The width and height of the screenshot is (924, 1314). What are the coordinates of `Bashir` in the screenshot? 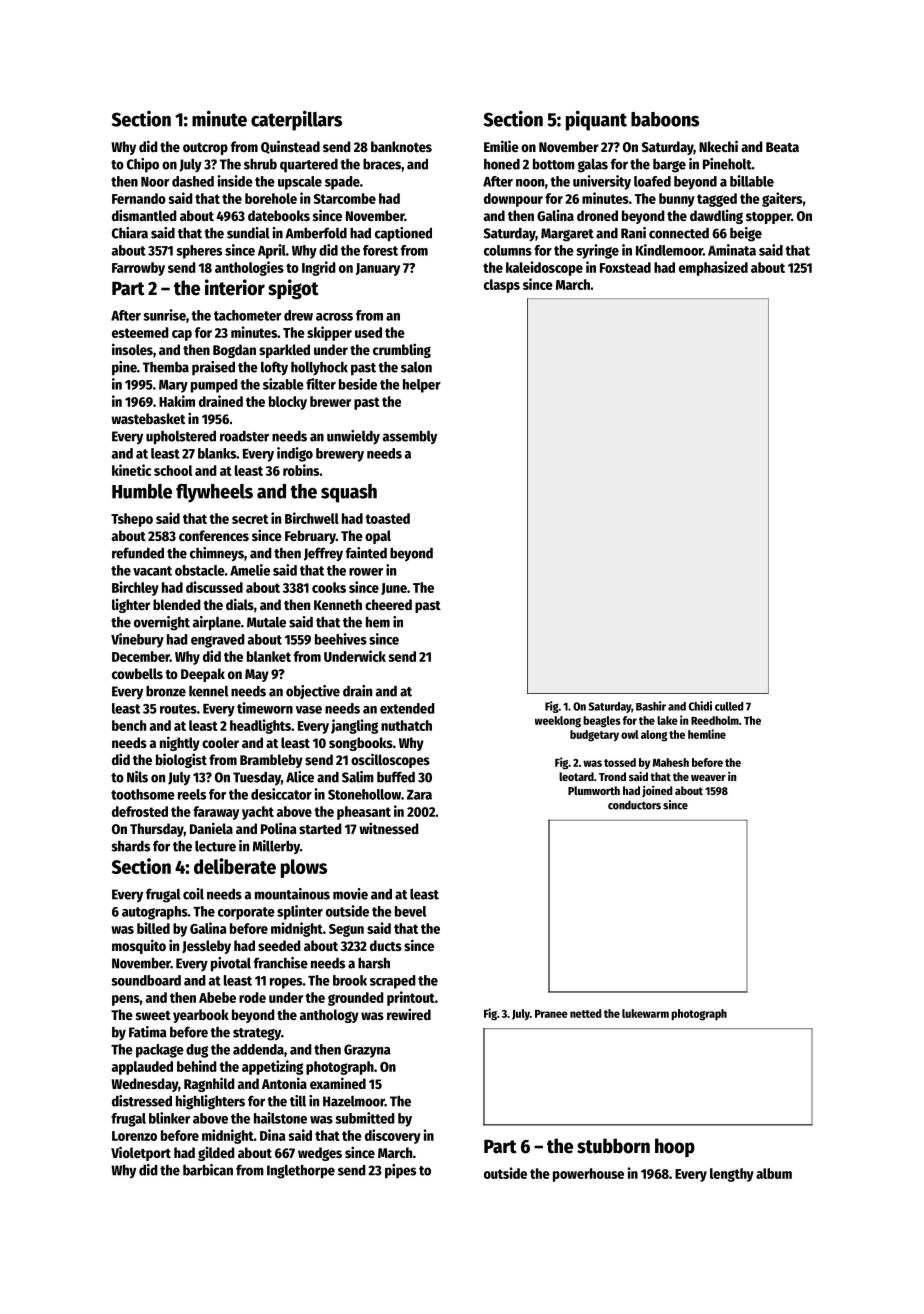 It's located at (651, 706).
